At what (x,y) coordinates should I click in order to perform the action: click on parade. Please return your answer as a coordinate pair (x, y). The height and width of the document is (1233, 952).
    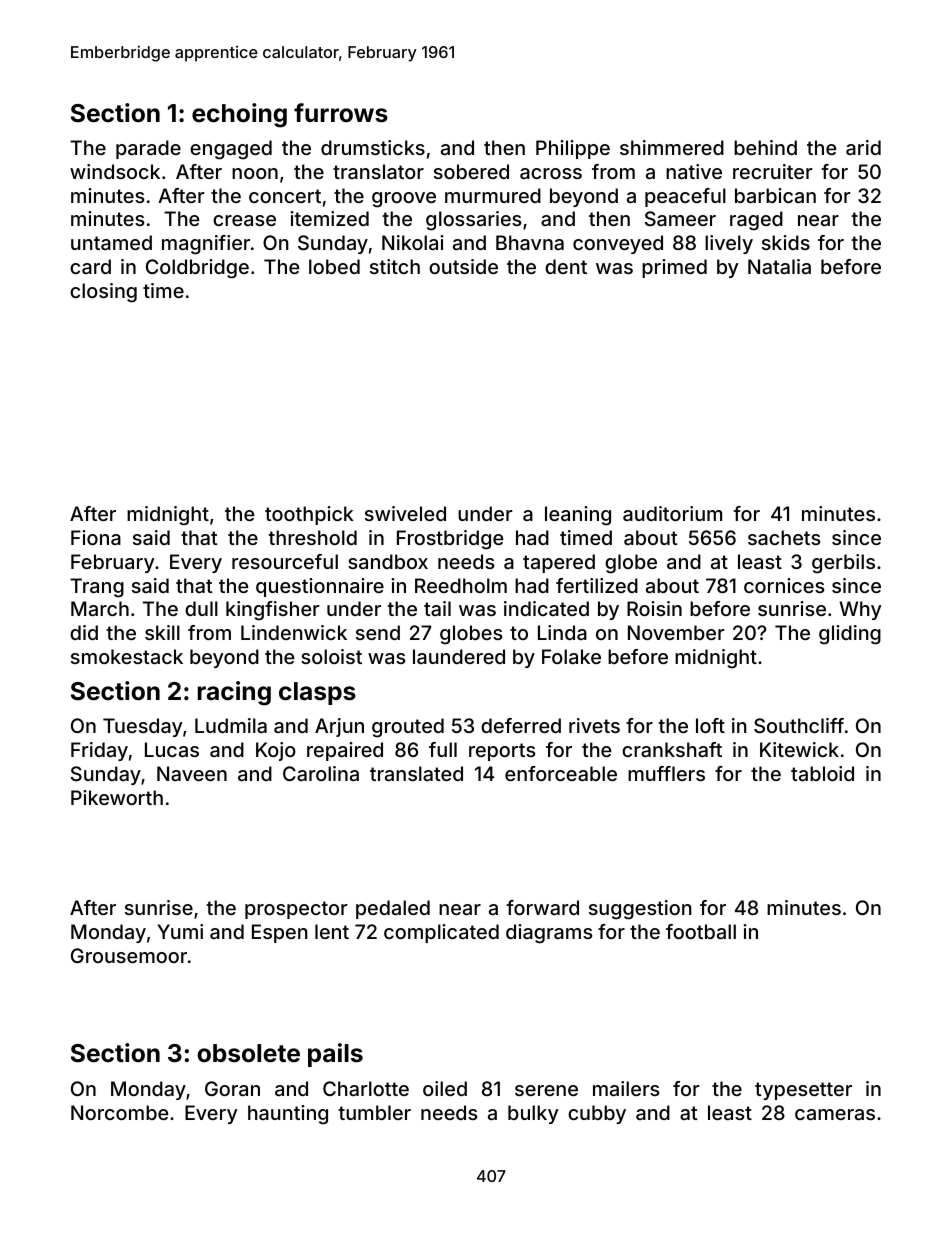
    Looking at the image, I should click on (148, 149).
